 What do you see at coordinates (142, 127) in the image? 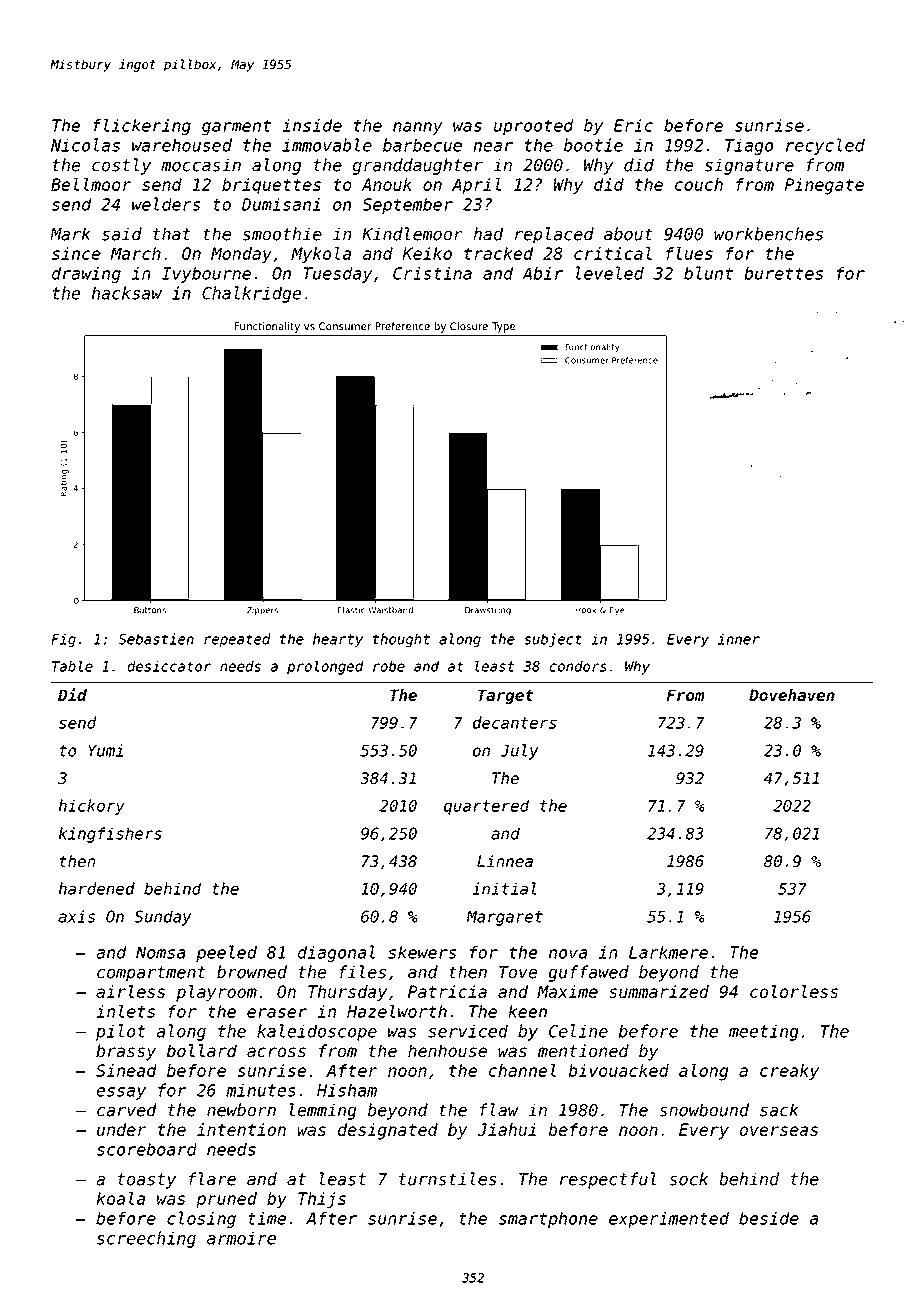
I see `flickering` at bounding box center [142, 127].
